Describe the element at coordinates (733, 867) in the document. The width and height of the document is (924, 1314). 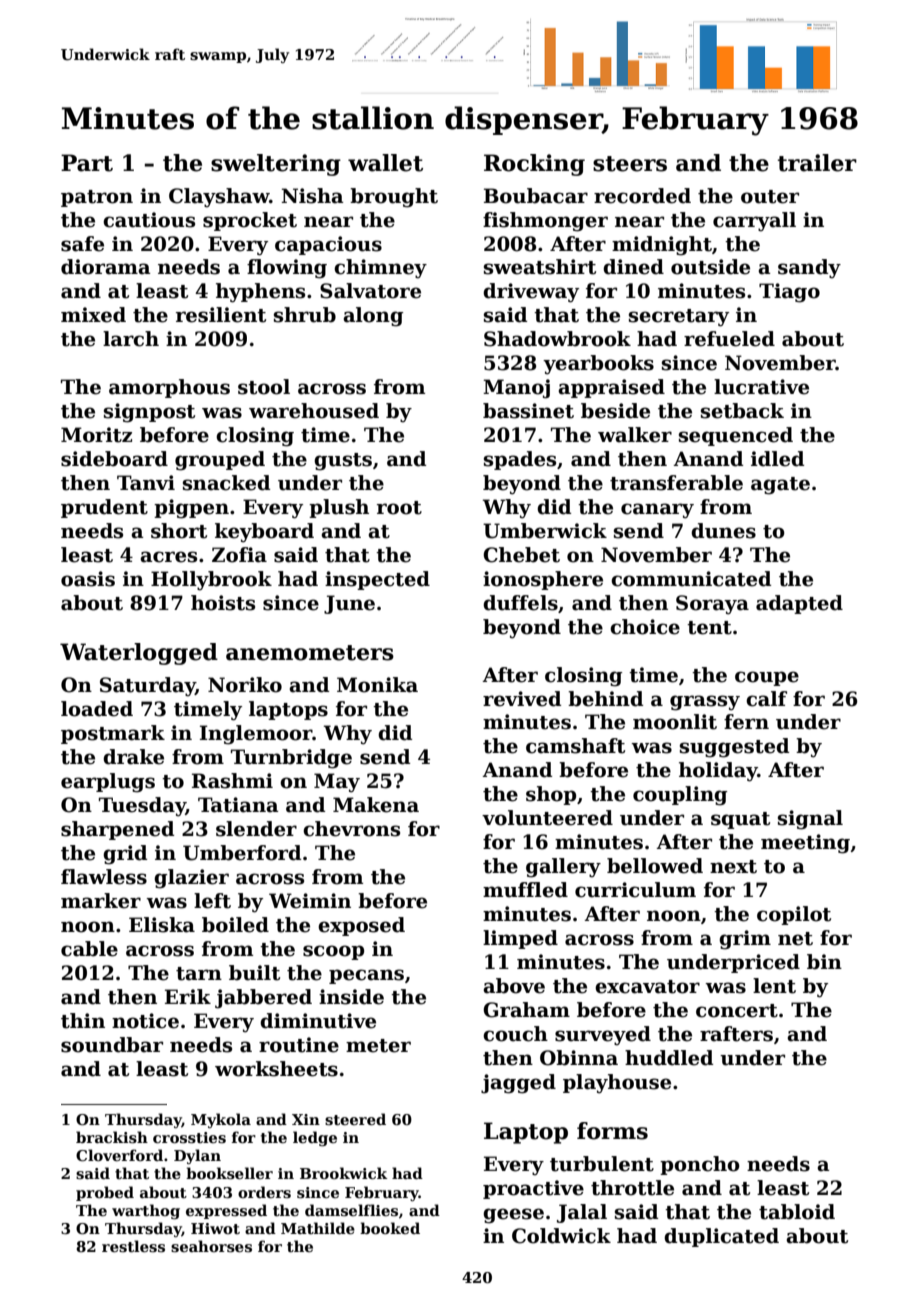
I see `next` at that location.
